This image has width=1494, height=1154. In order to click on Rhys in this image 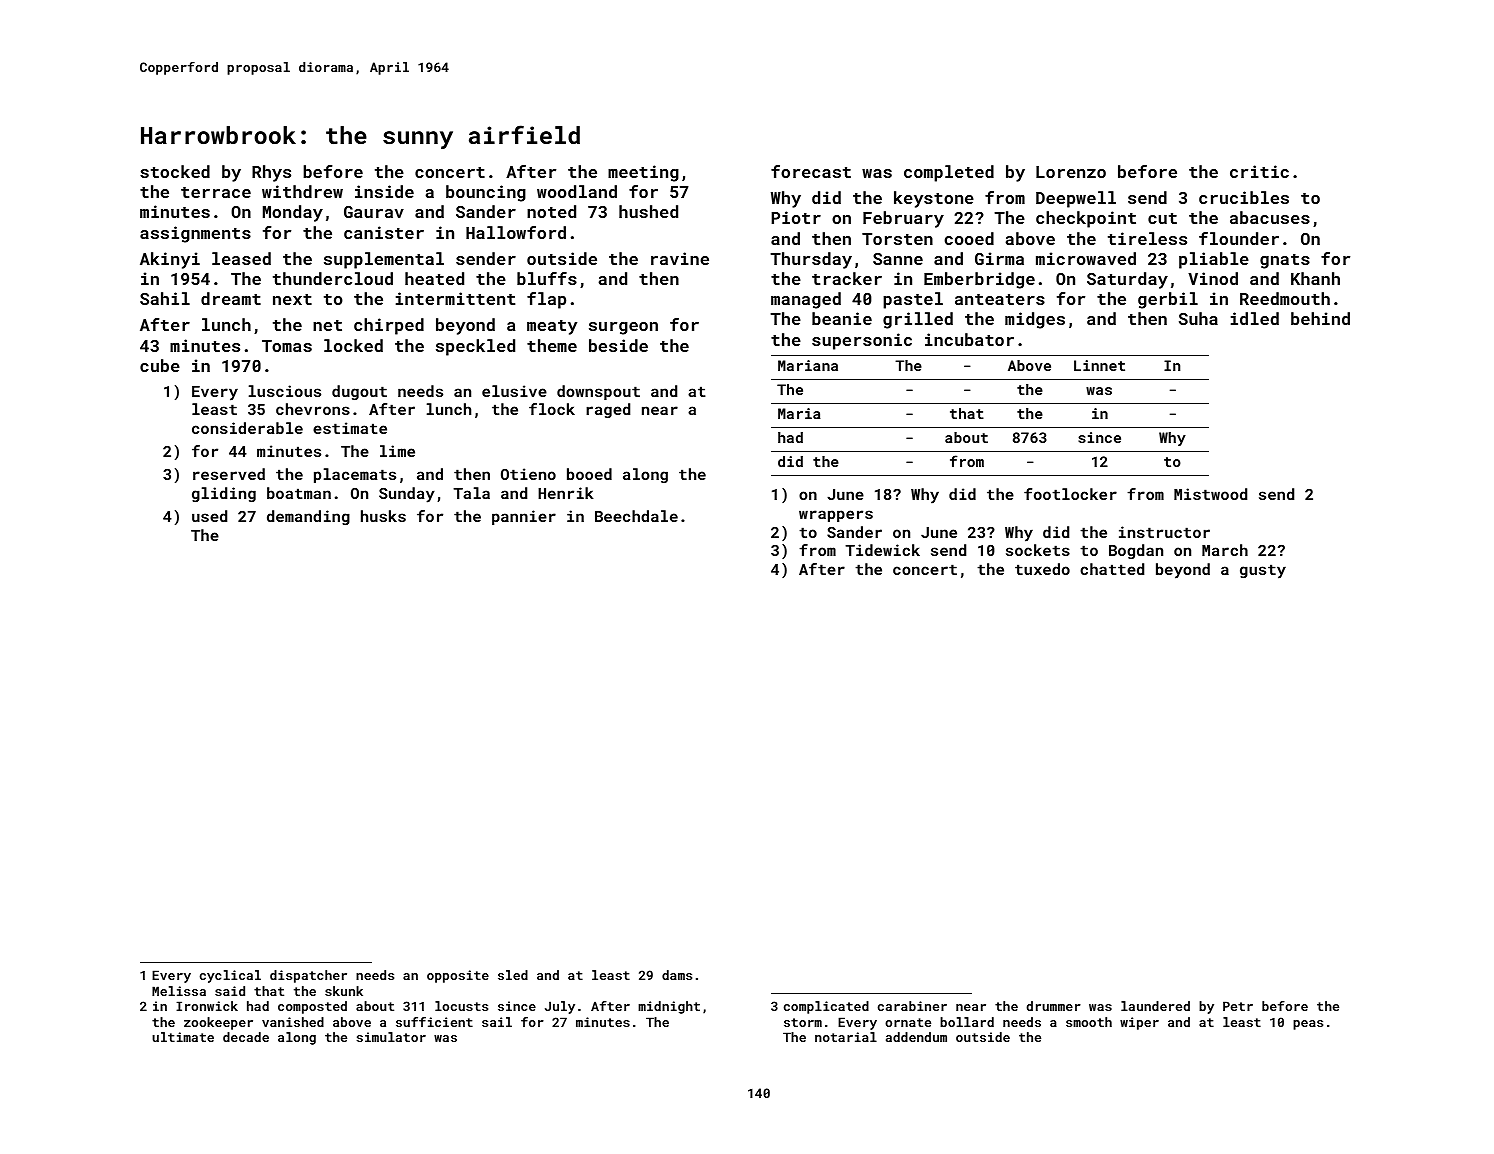, I will do `click(271, 173)`.
